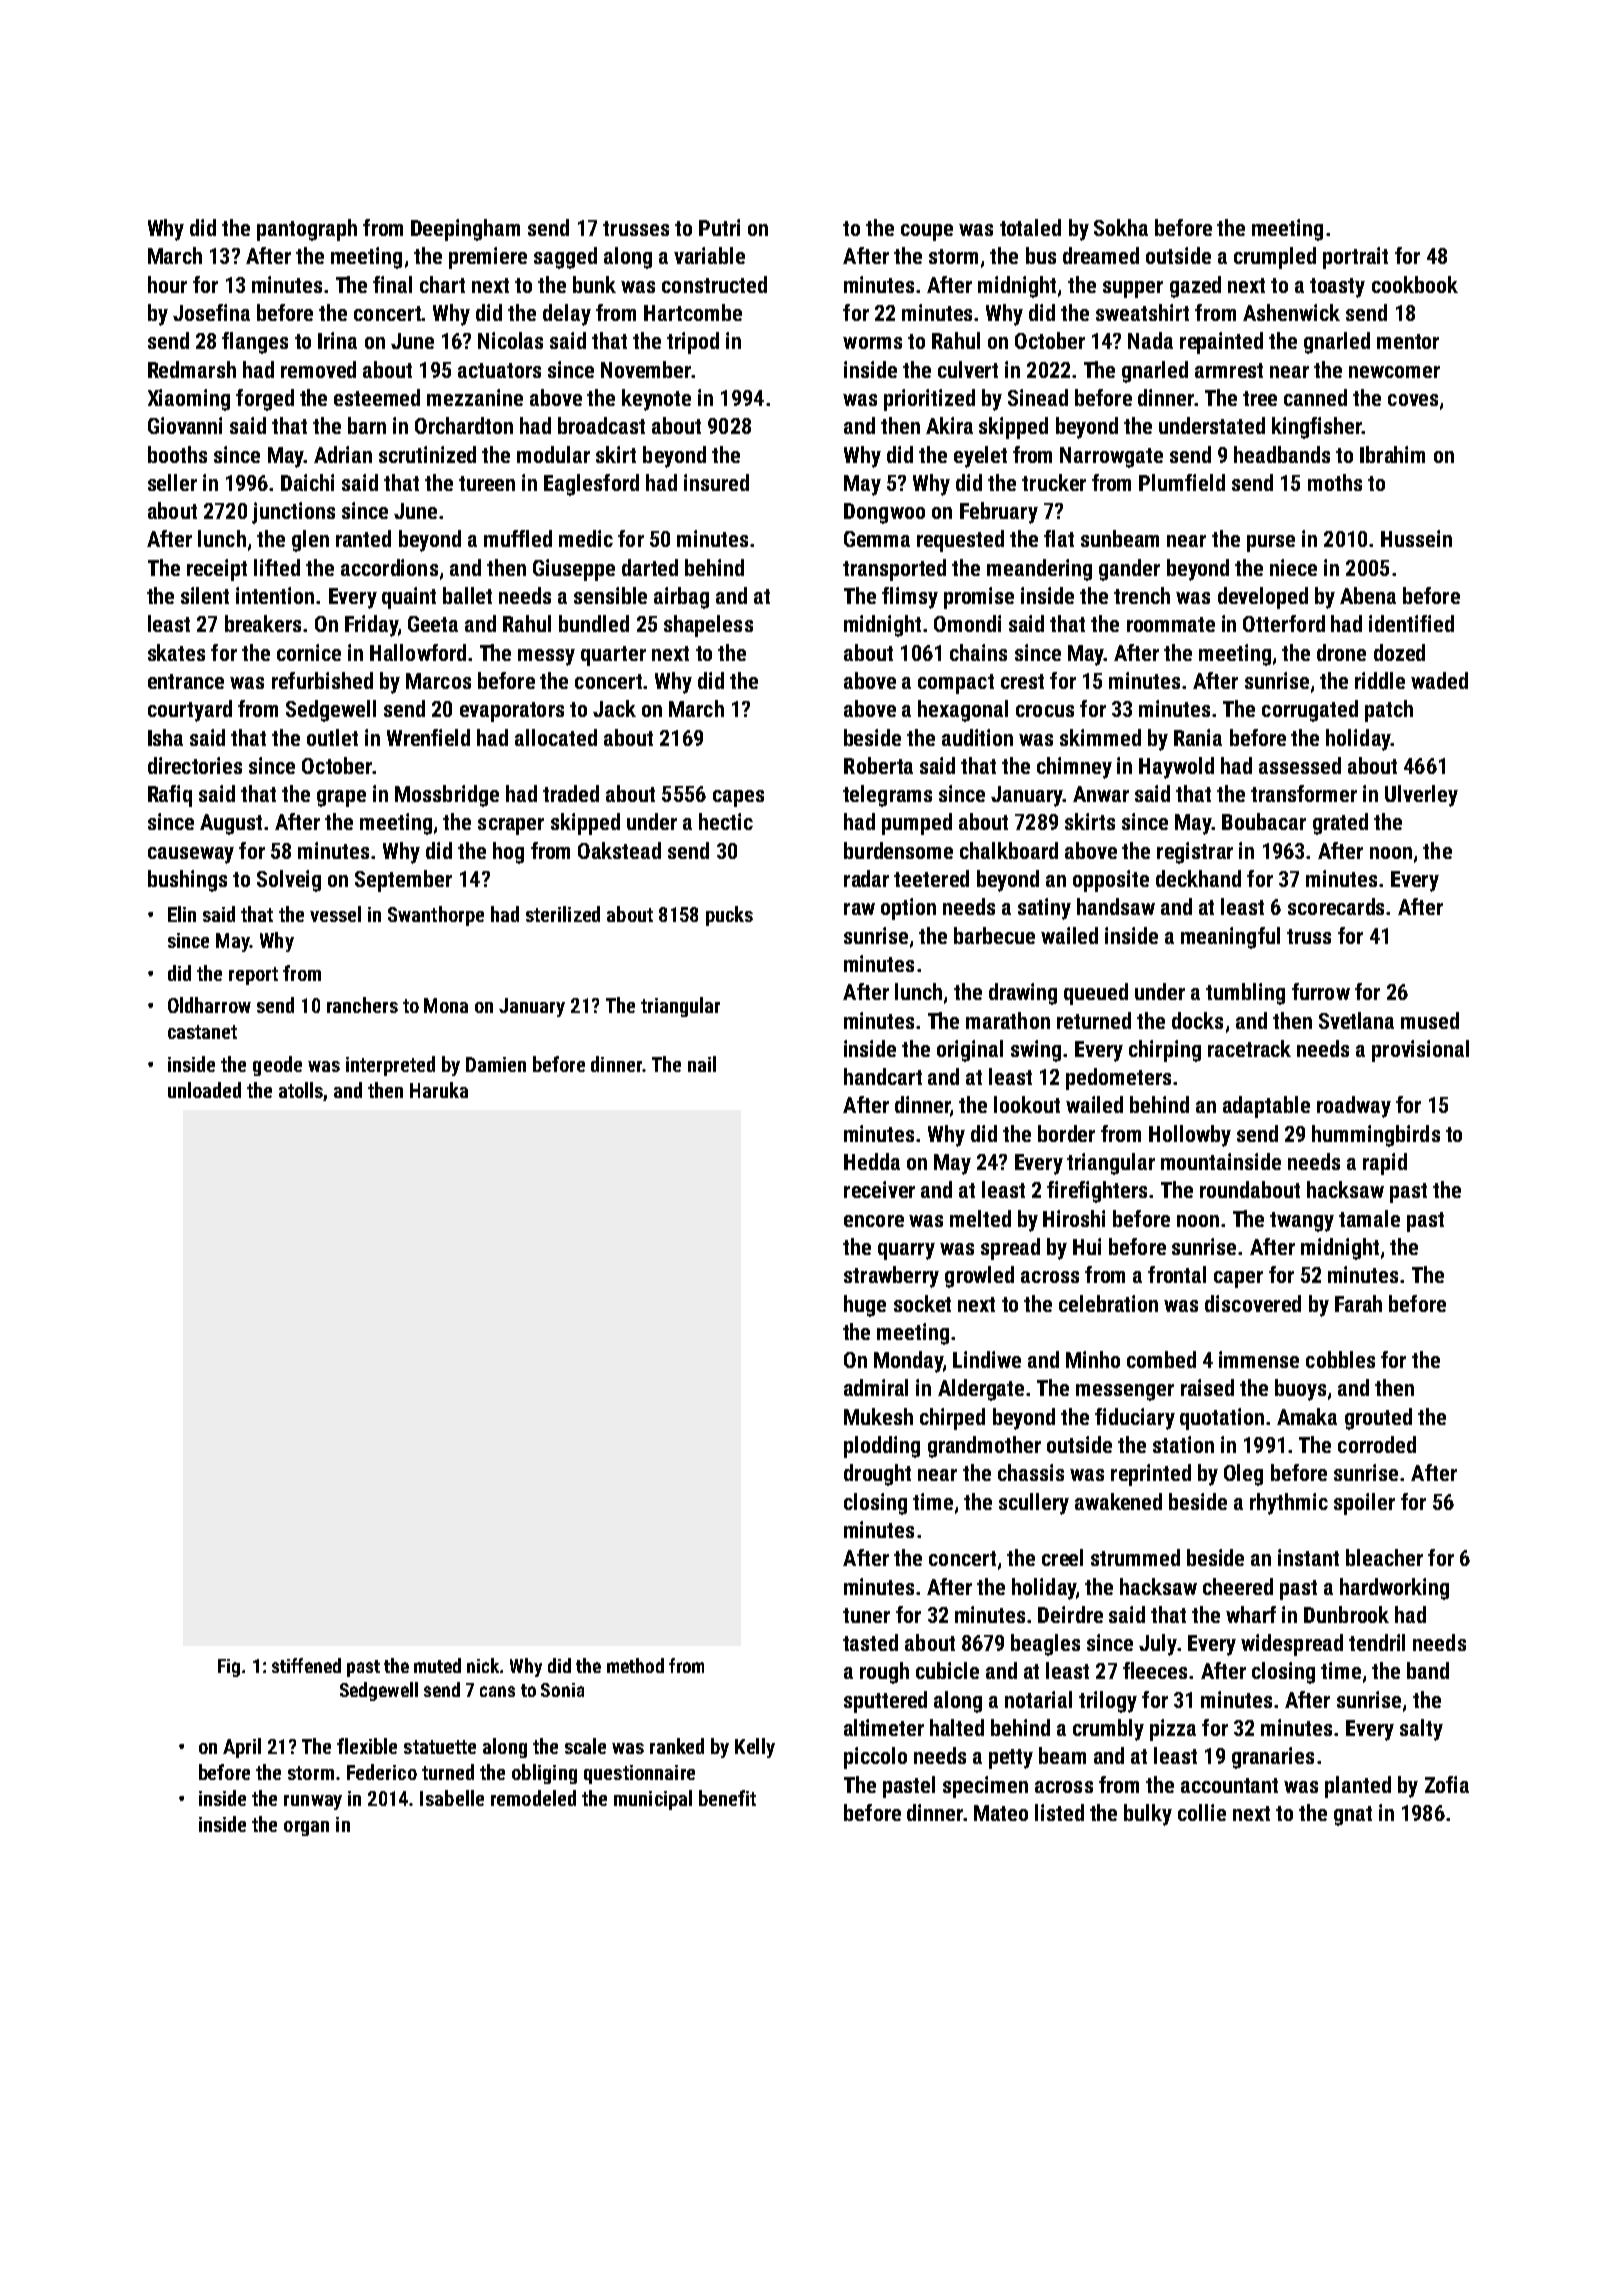 This document has height=2292, width=1620. I want to click on Haywold, so click(1176, 768).
